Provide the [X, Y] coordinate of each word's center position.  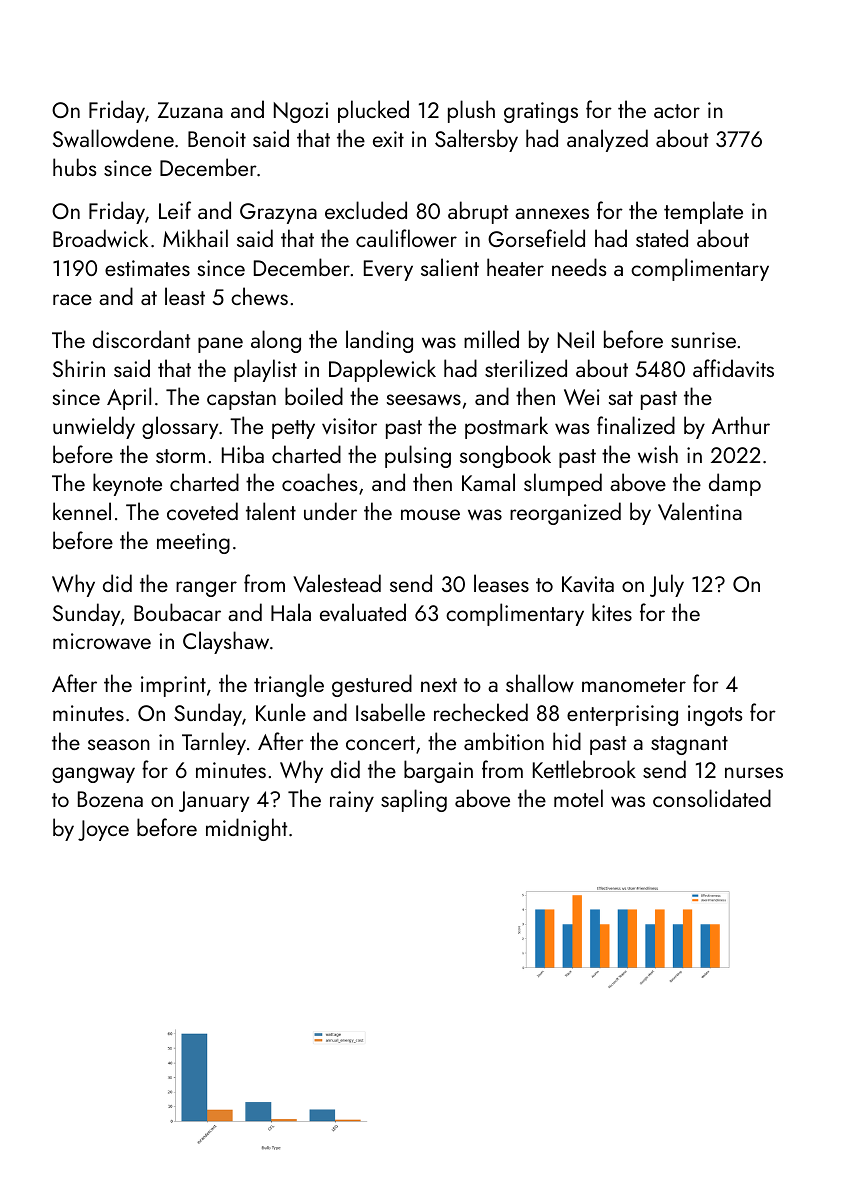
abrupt [478, 212]
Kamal [488, 482]
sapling [414, 800]
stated [662, 238]
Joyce [103, 830]
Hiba [243, 454]
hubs [74, 167]
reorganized [565, 513]
